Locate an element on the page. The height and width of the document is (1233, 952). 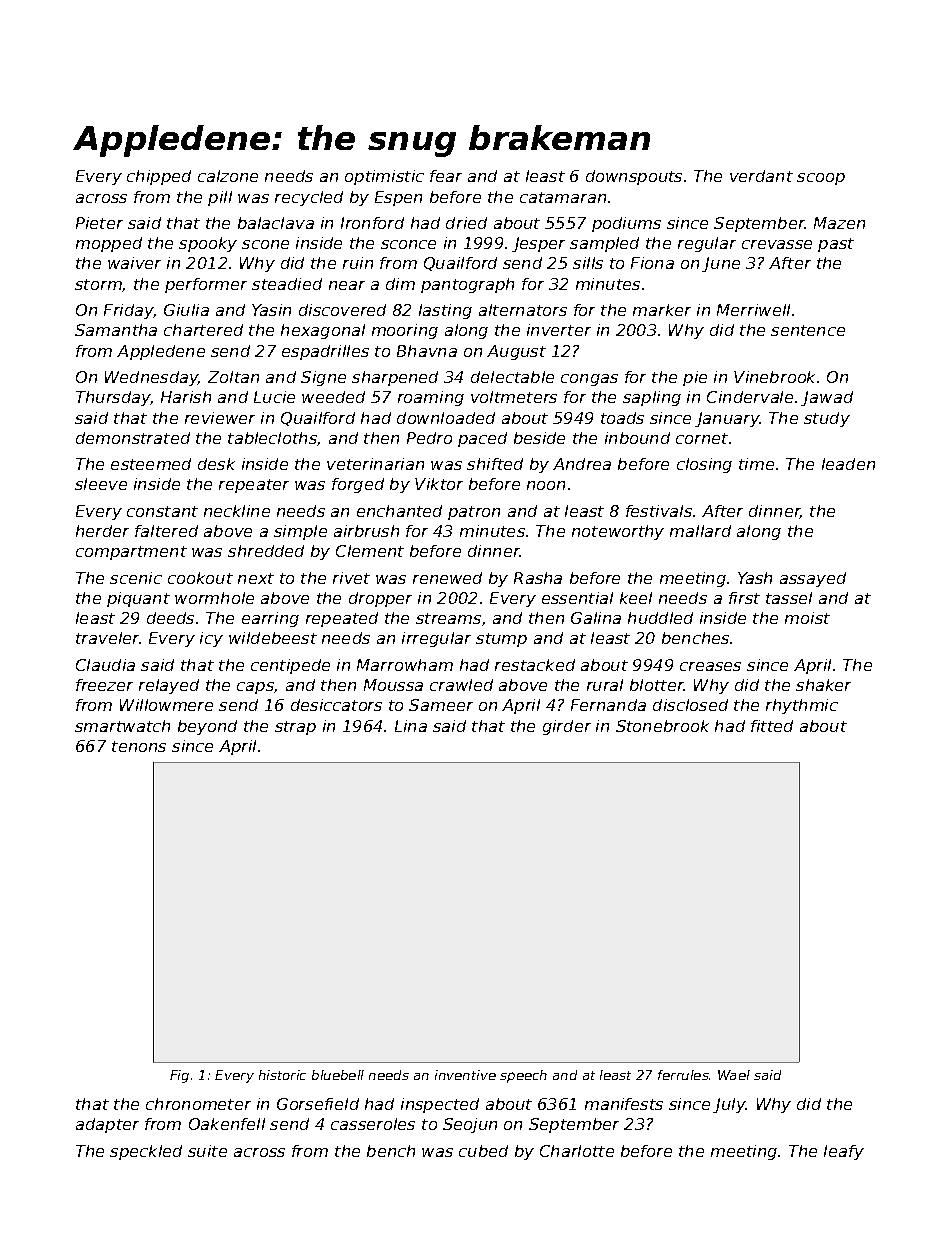
Bhavna is located at coordinates (427, 351).
